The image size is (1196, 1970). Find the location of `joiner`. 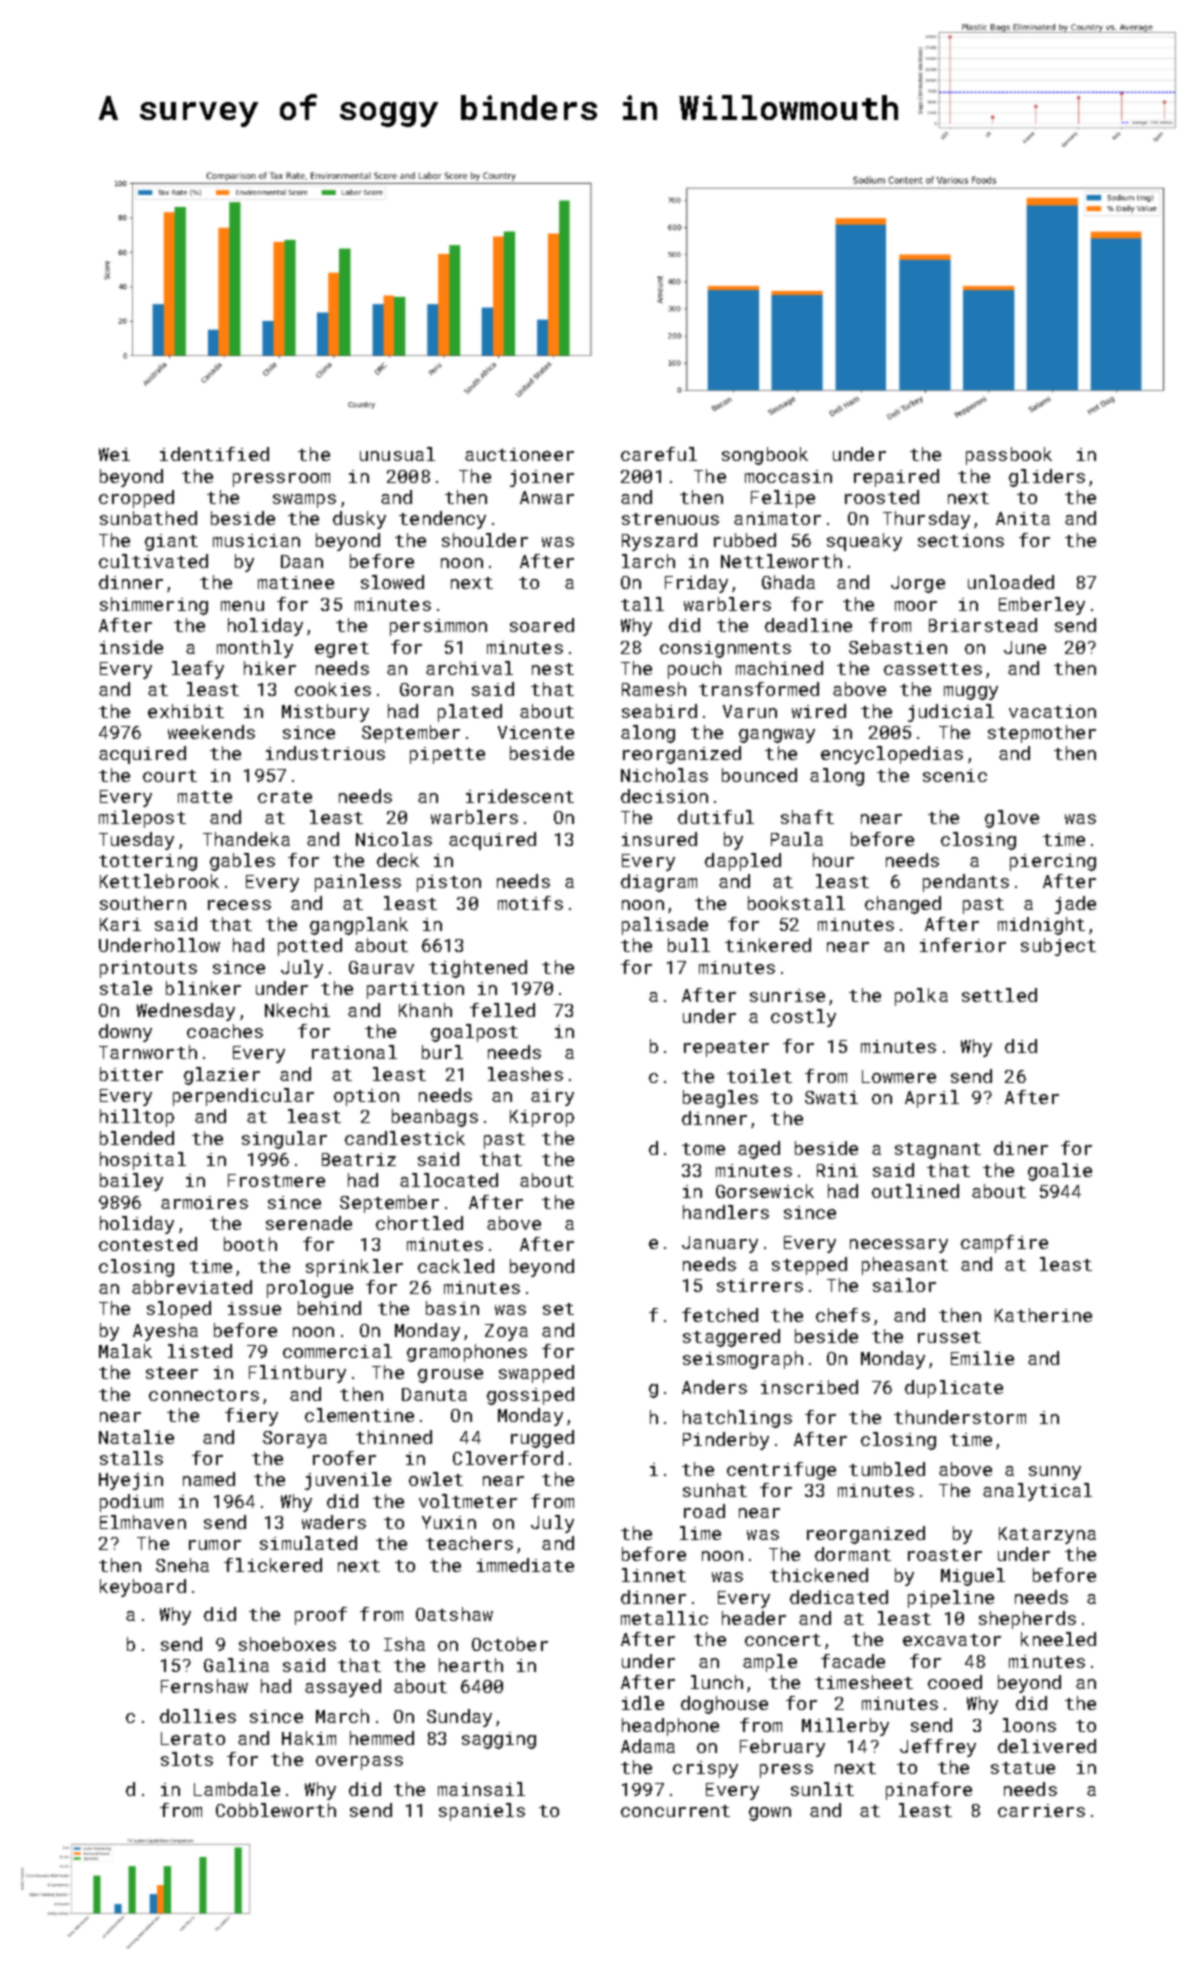

joiner is located at coordinates (542, 478).
